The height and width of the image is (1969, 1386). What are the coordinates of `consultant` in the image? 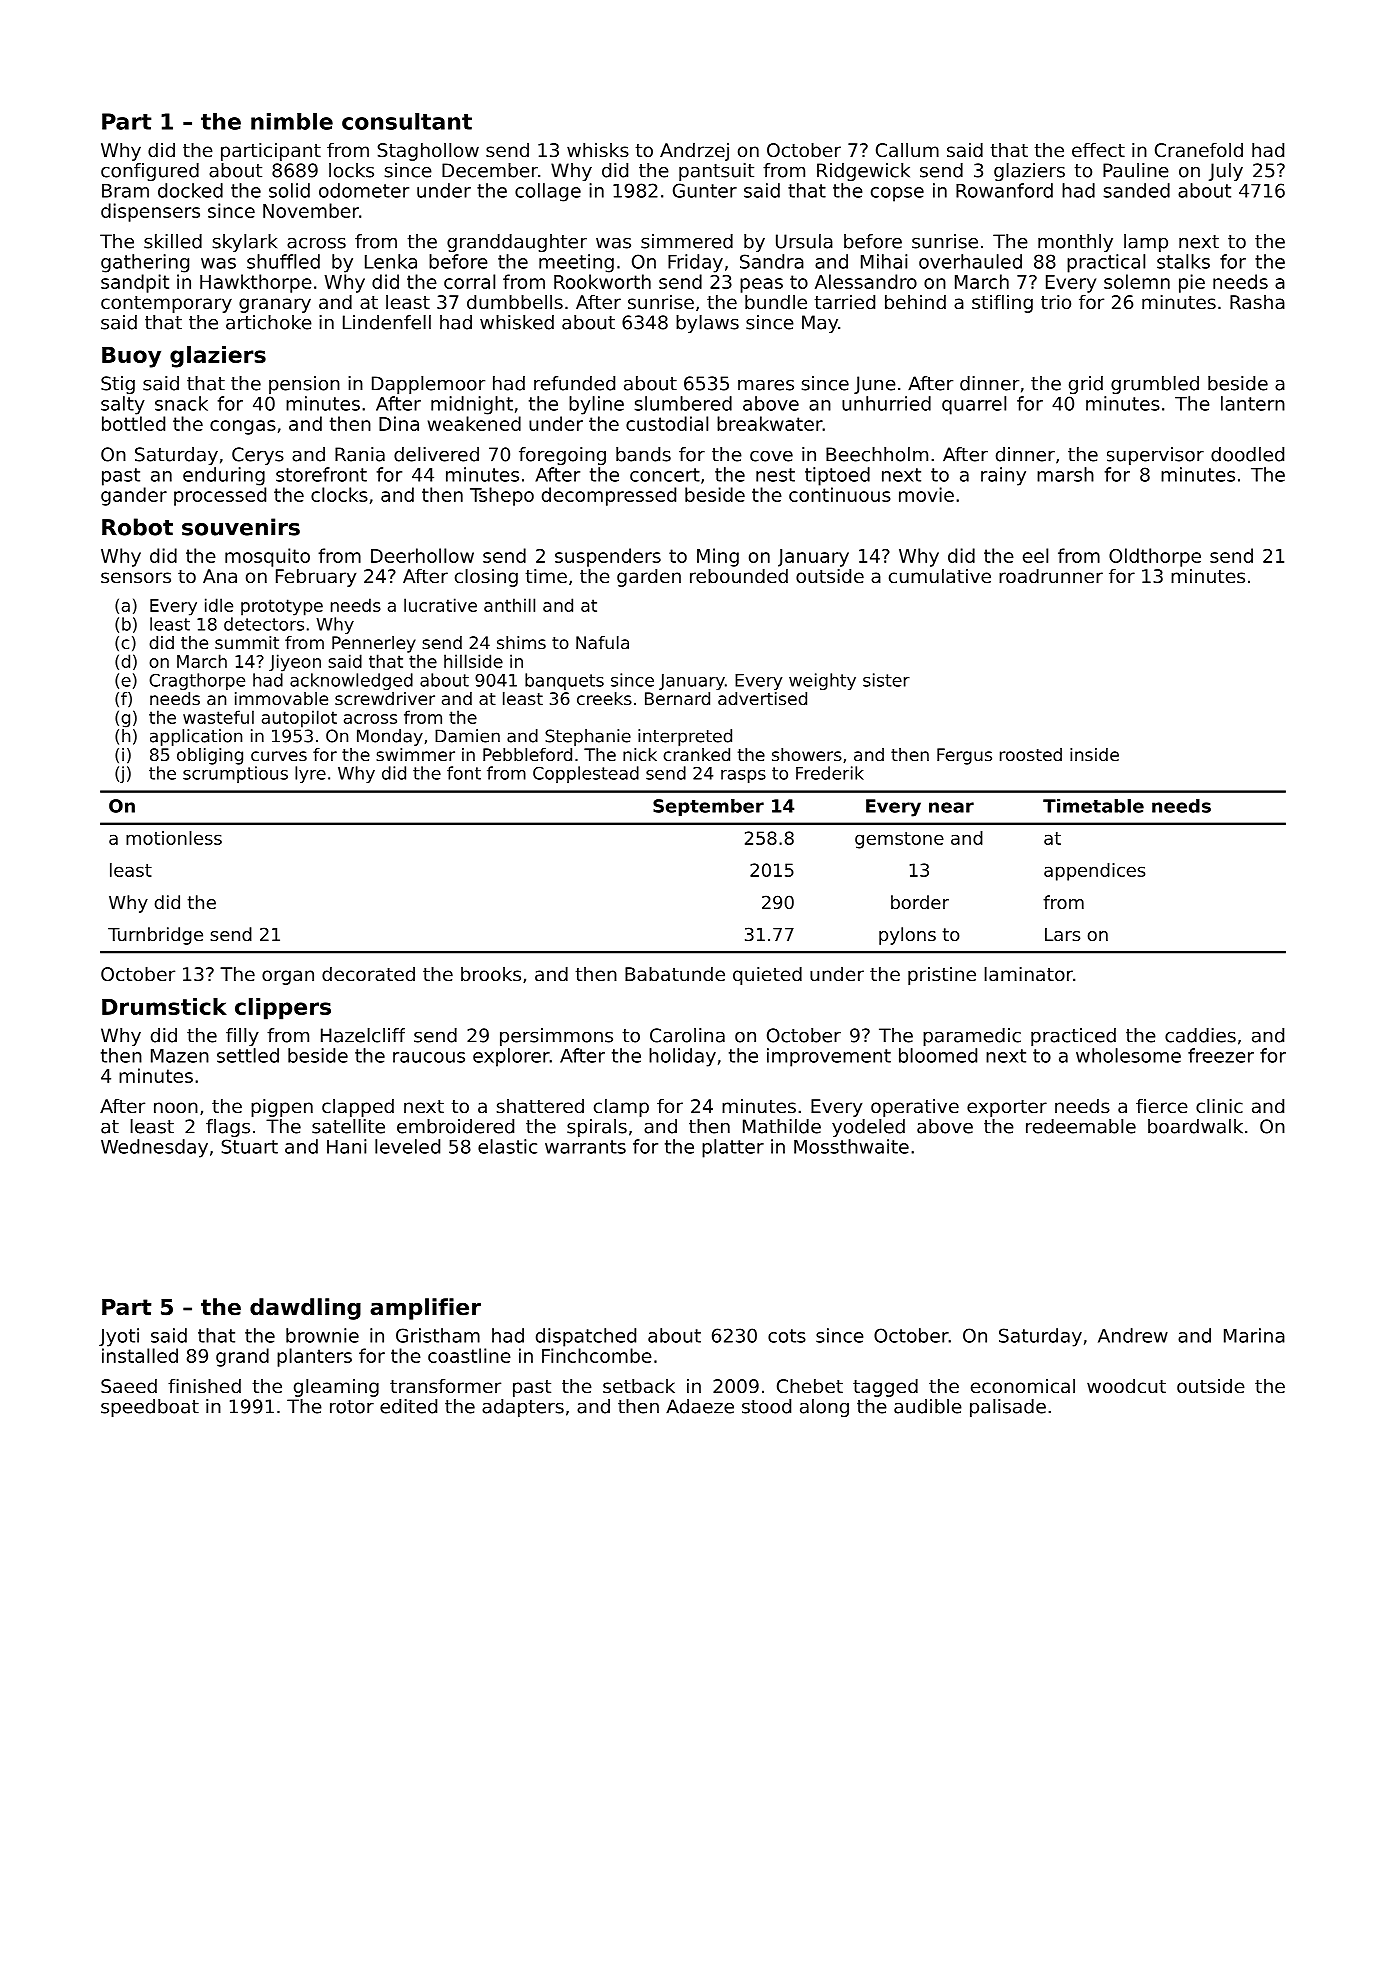 It's located at (407, 121).
